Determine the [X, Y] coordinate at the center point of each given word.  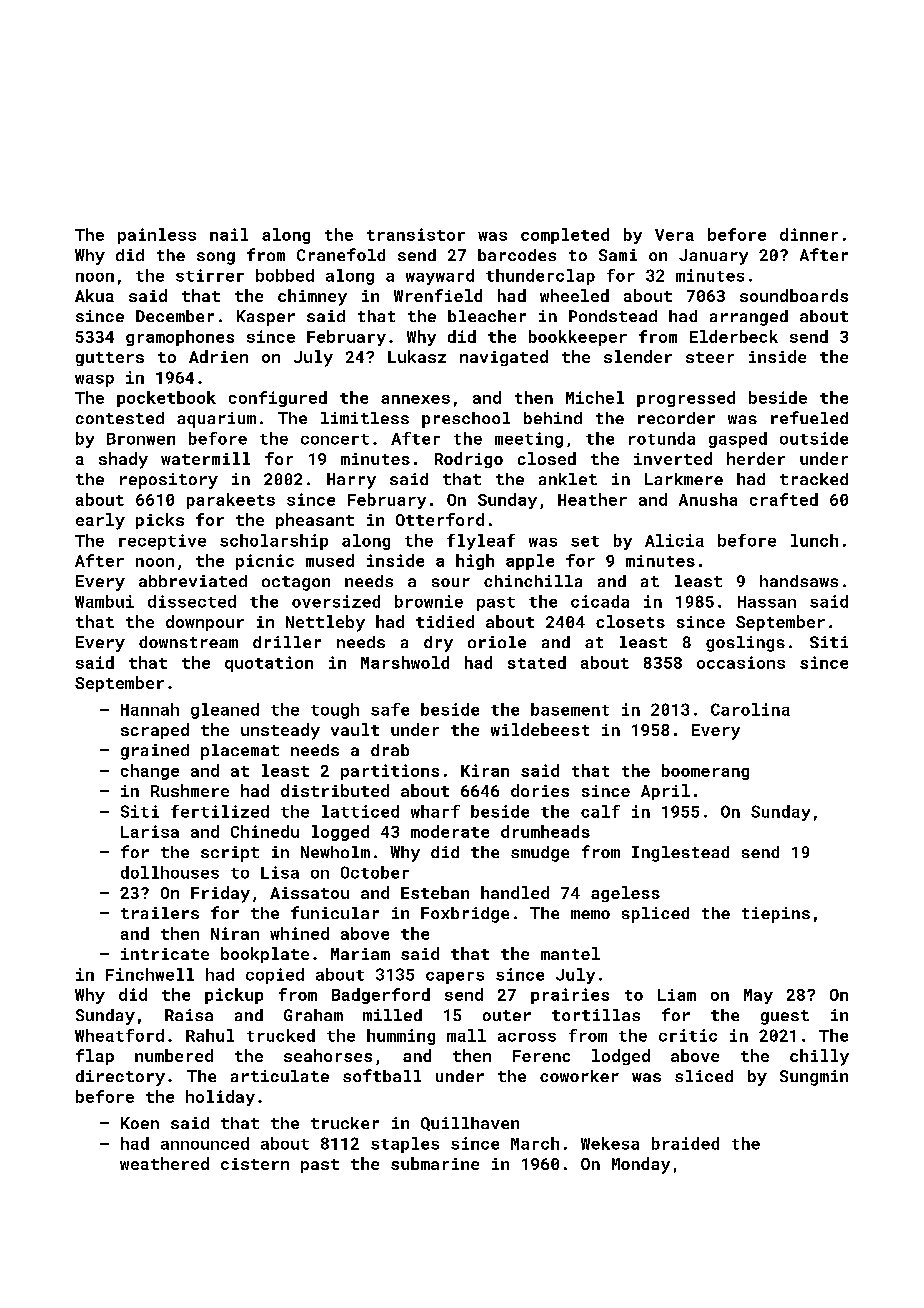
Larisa [150, 831]
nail [229, 234]
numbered [174, 1055]
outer [507, 1015]
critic [688, 1035]
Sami [618, 255]
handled [515, 892]
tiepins [776, 915]
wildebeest [540, 729]
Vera [674, 235]
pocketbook [166, 399]
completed [565, 236]
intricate [165, 954]
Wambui [104, 601]
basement [570, 709]
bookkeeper [578, 338]
